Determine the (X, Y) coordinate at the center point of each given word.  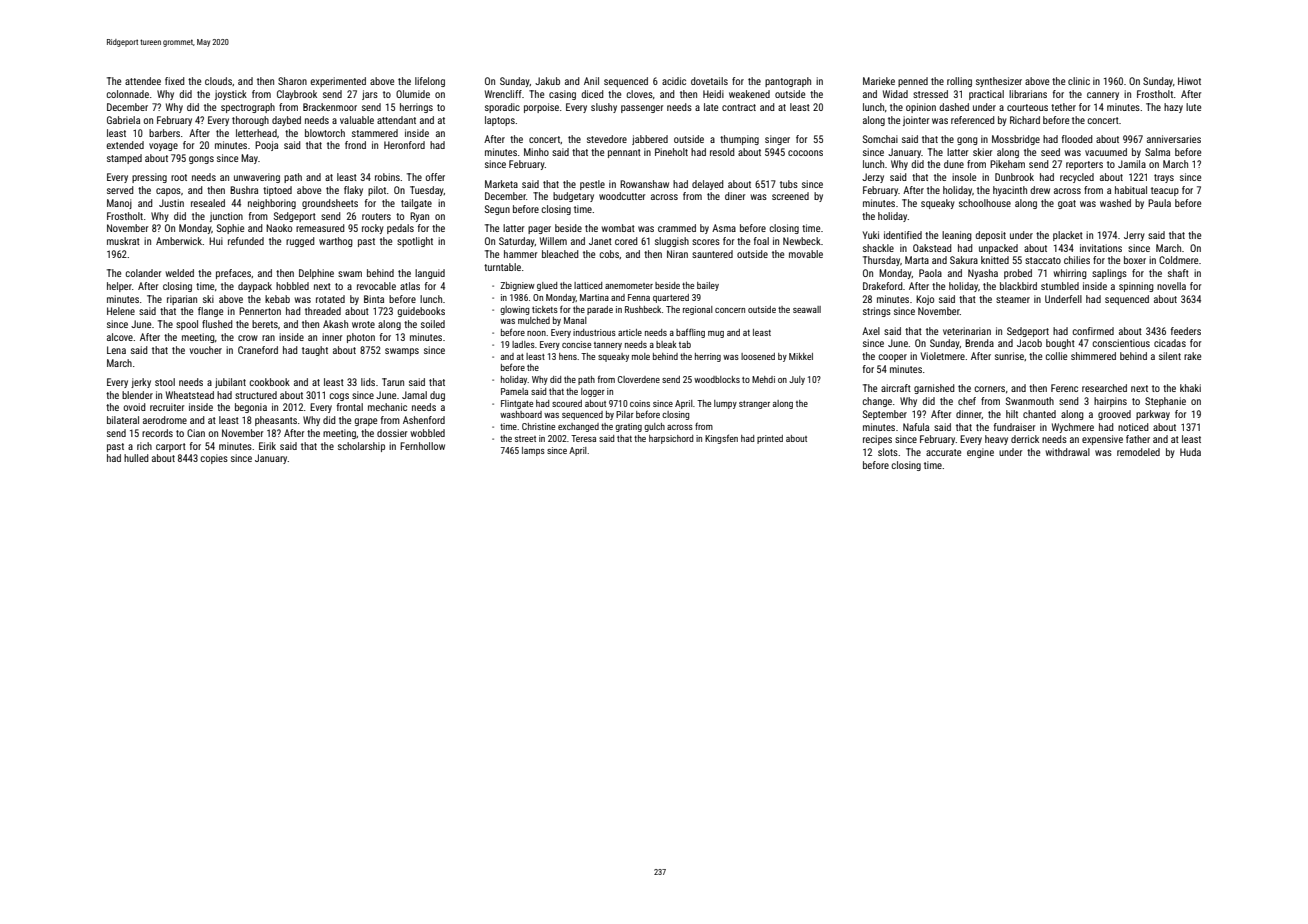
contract (739, 107)
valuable (357, 120)
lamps (533, 451)
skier (982, 152)
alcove (120, 337)
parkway (1153, 415)
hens (568, 356)
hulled (136, 458)
